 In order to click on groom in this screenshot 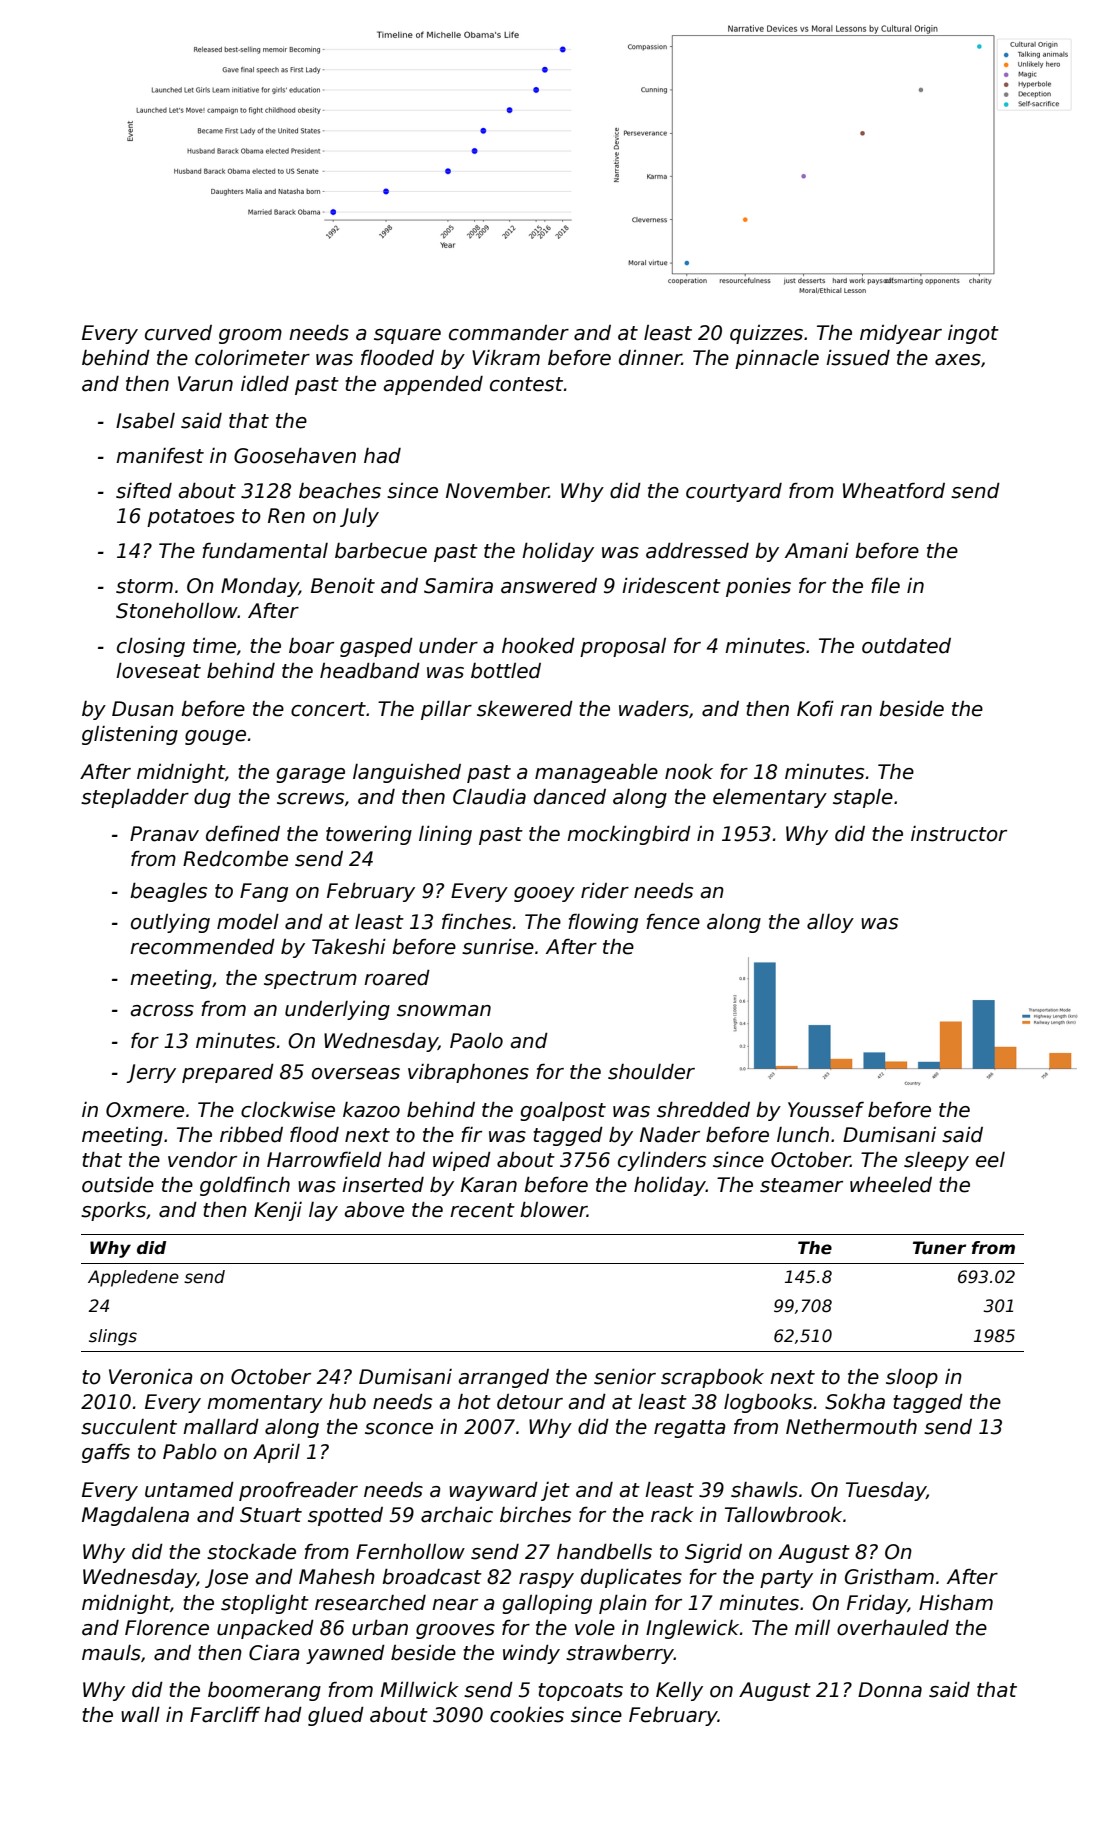, I will do `click(250, 336)`.
